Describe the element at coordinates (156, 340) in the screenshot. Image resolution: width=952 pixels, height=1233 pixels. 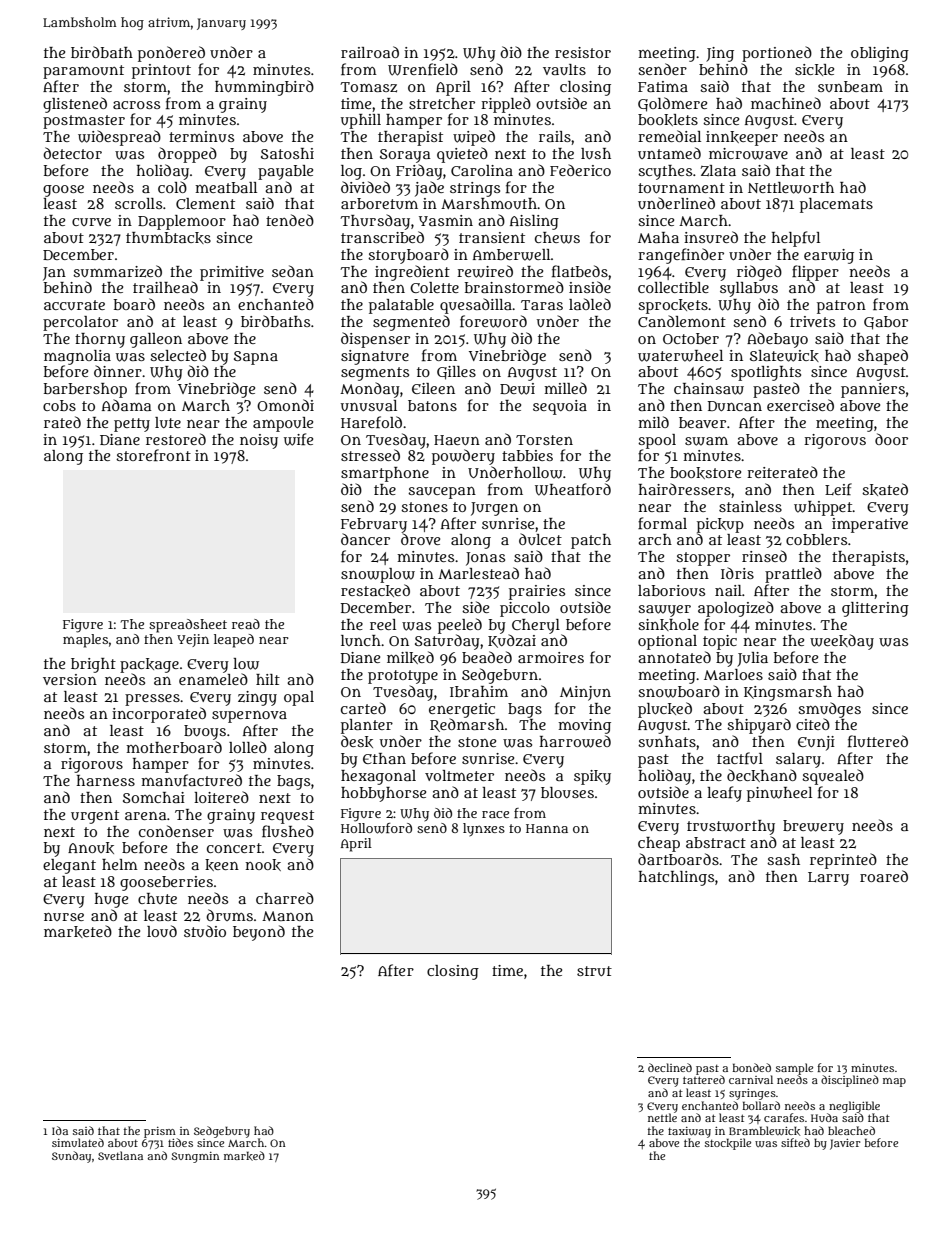
I see `galleon` at that location.
